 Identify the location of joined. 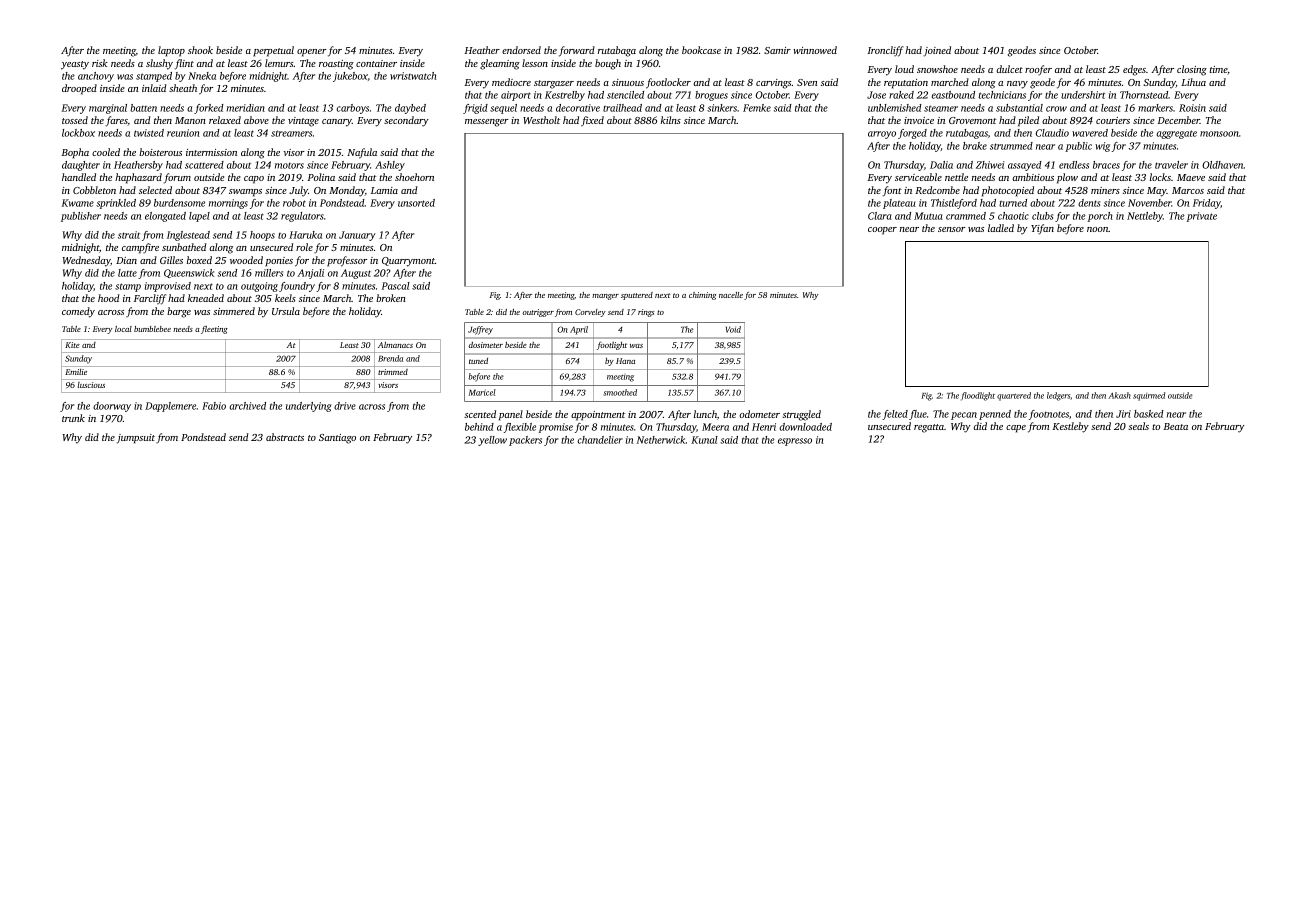
(937, 51).
